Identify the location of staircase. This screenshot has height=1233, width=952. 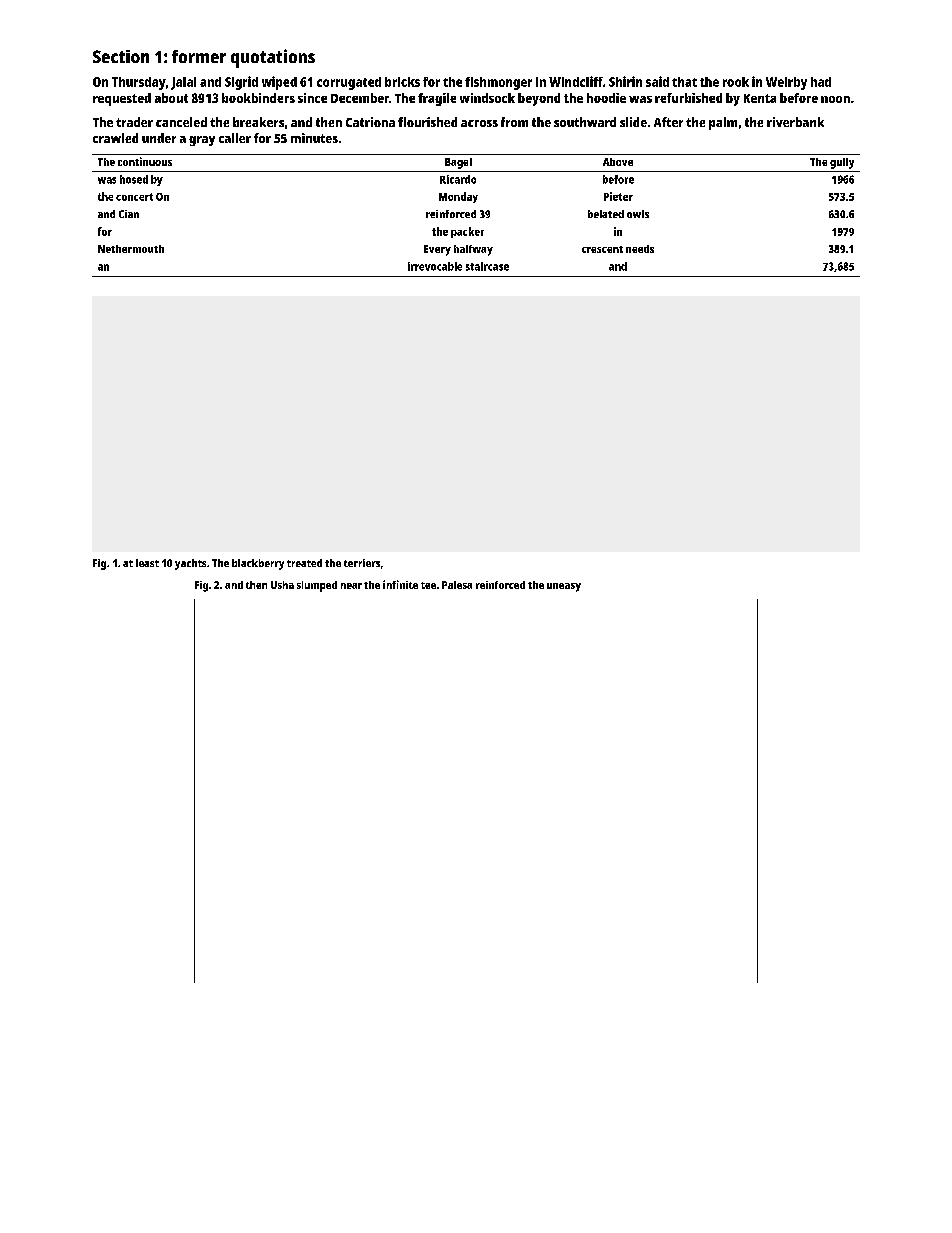
(487, 266).
